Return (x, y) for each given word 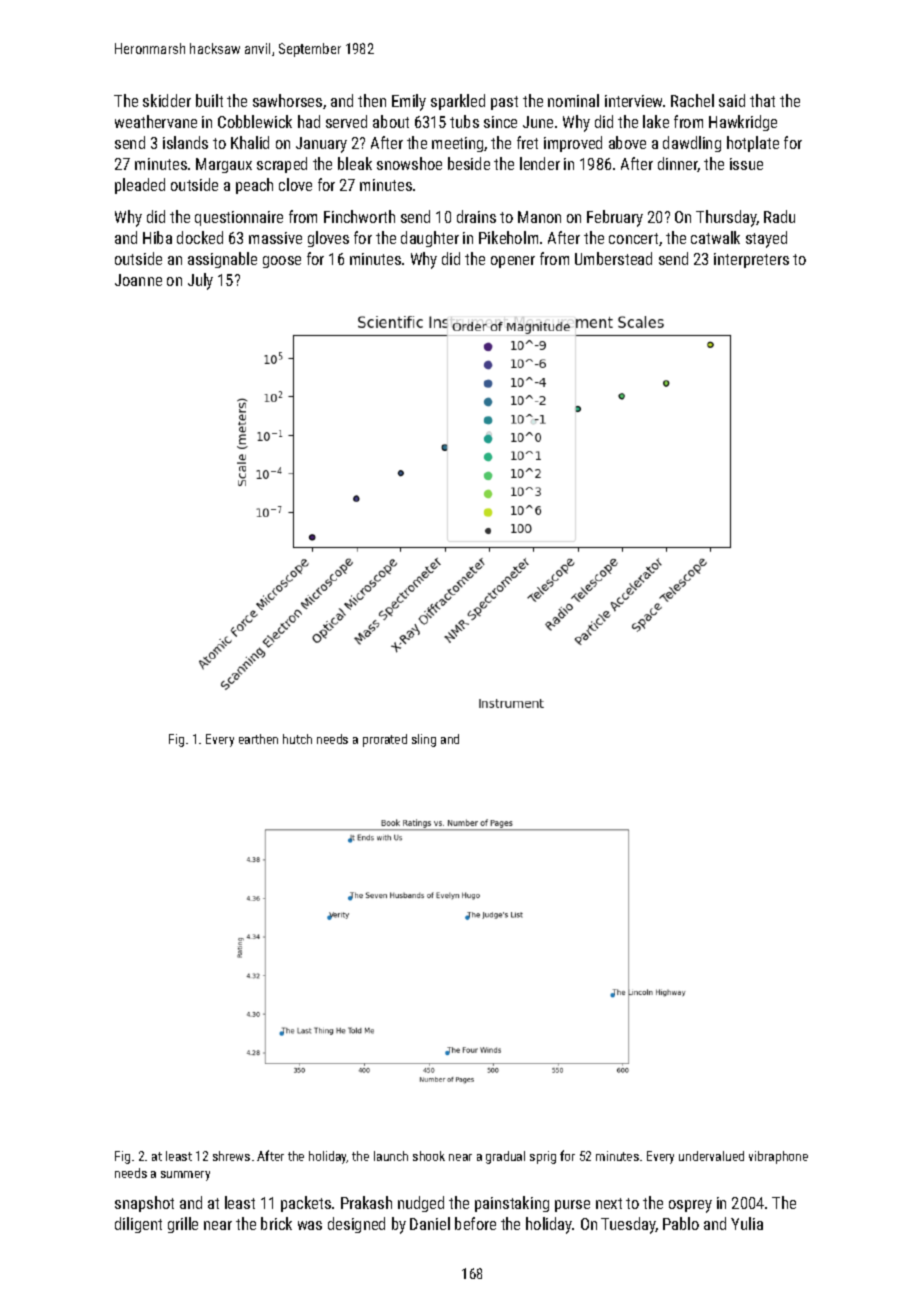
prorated (385, 740)
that (762, 100)
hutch (297, 739)
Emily (409, 102)
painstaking (512, 1204)
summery (185, 1176)
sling (424, 740)
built (209, 100)
